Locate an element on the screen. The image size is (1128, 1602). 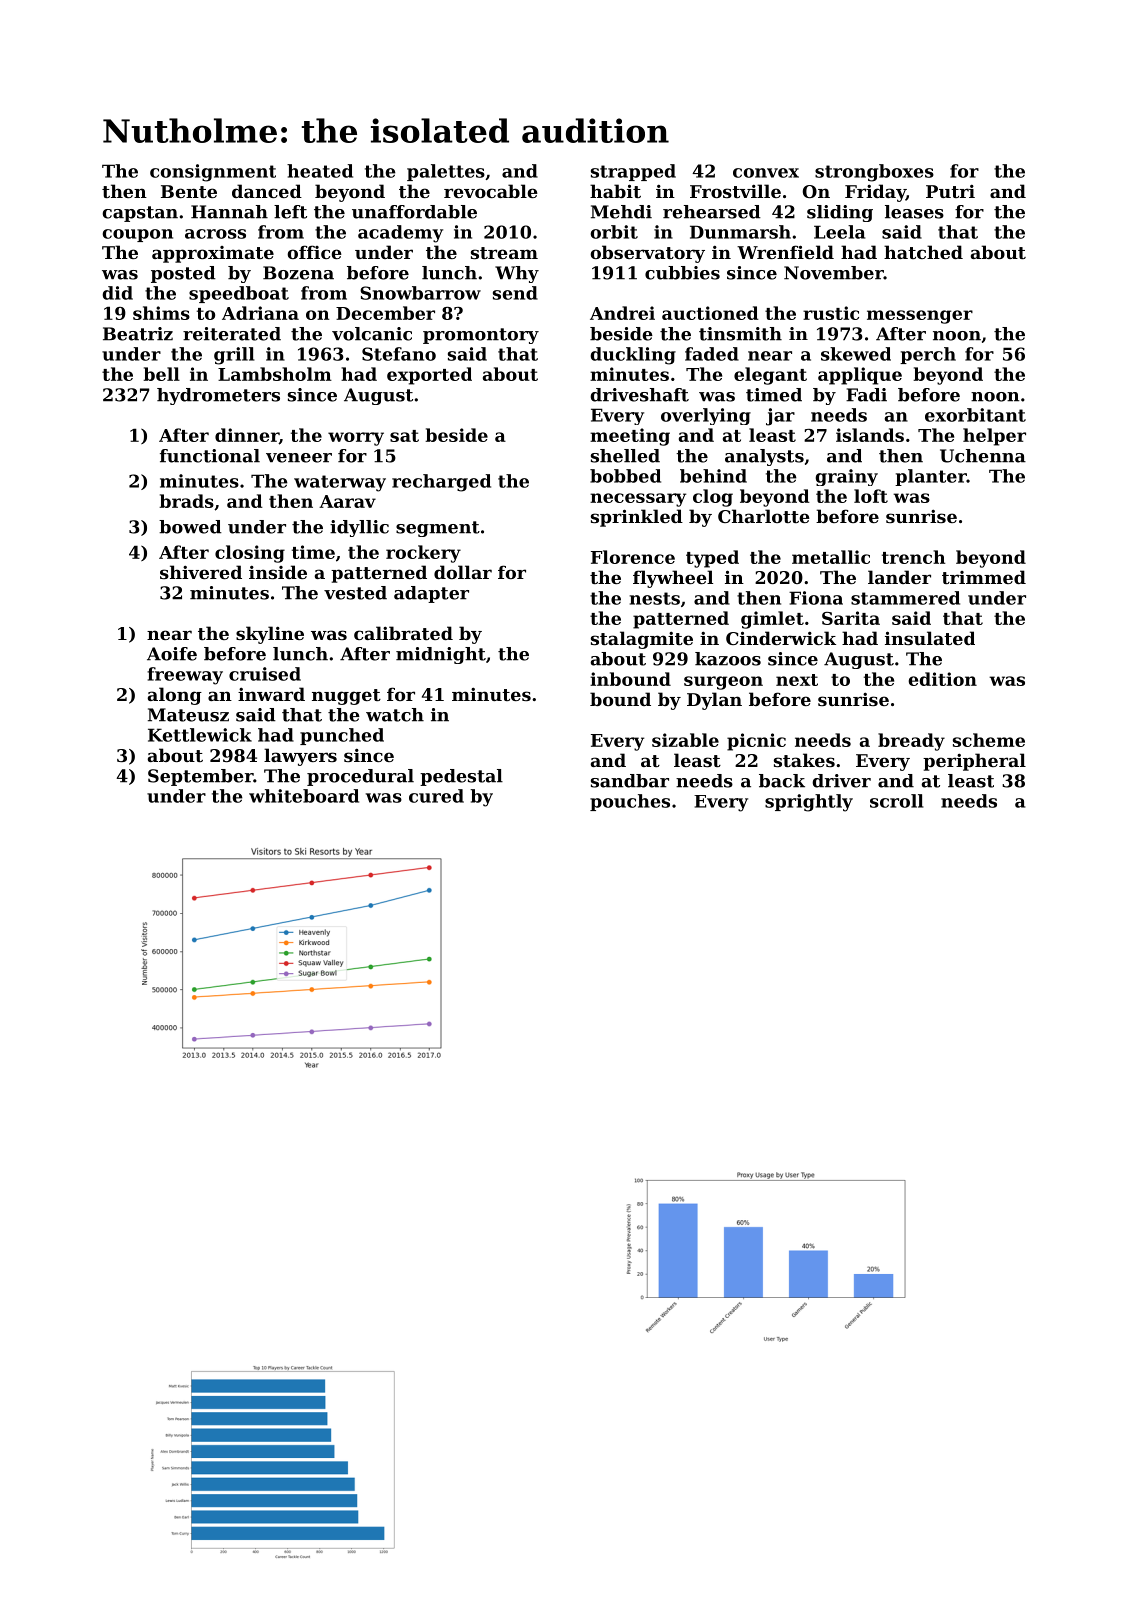
Beatriz is located at coordinates (138, 334).
